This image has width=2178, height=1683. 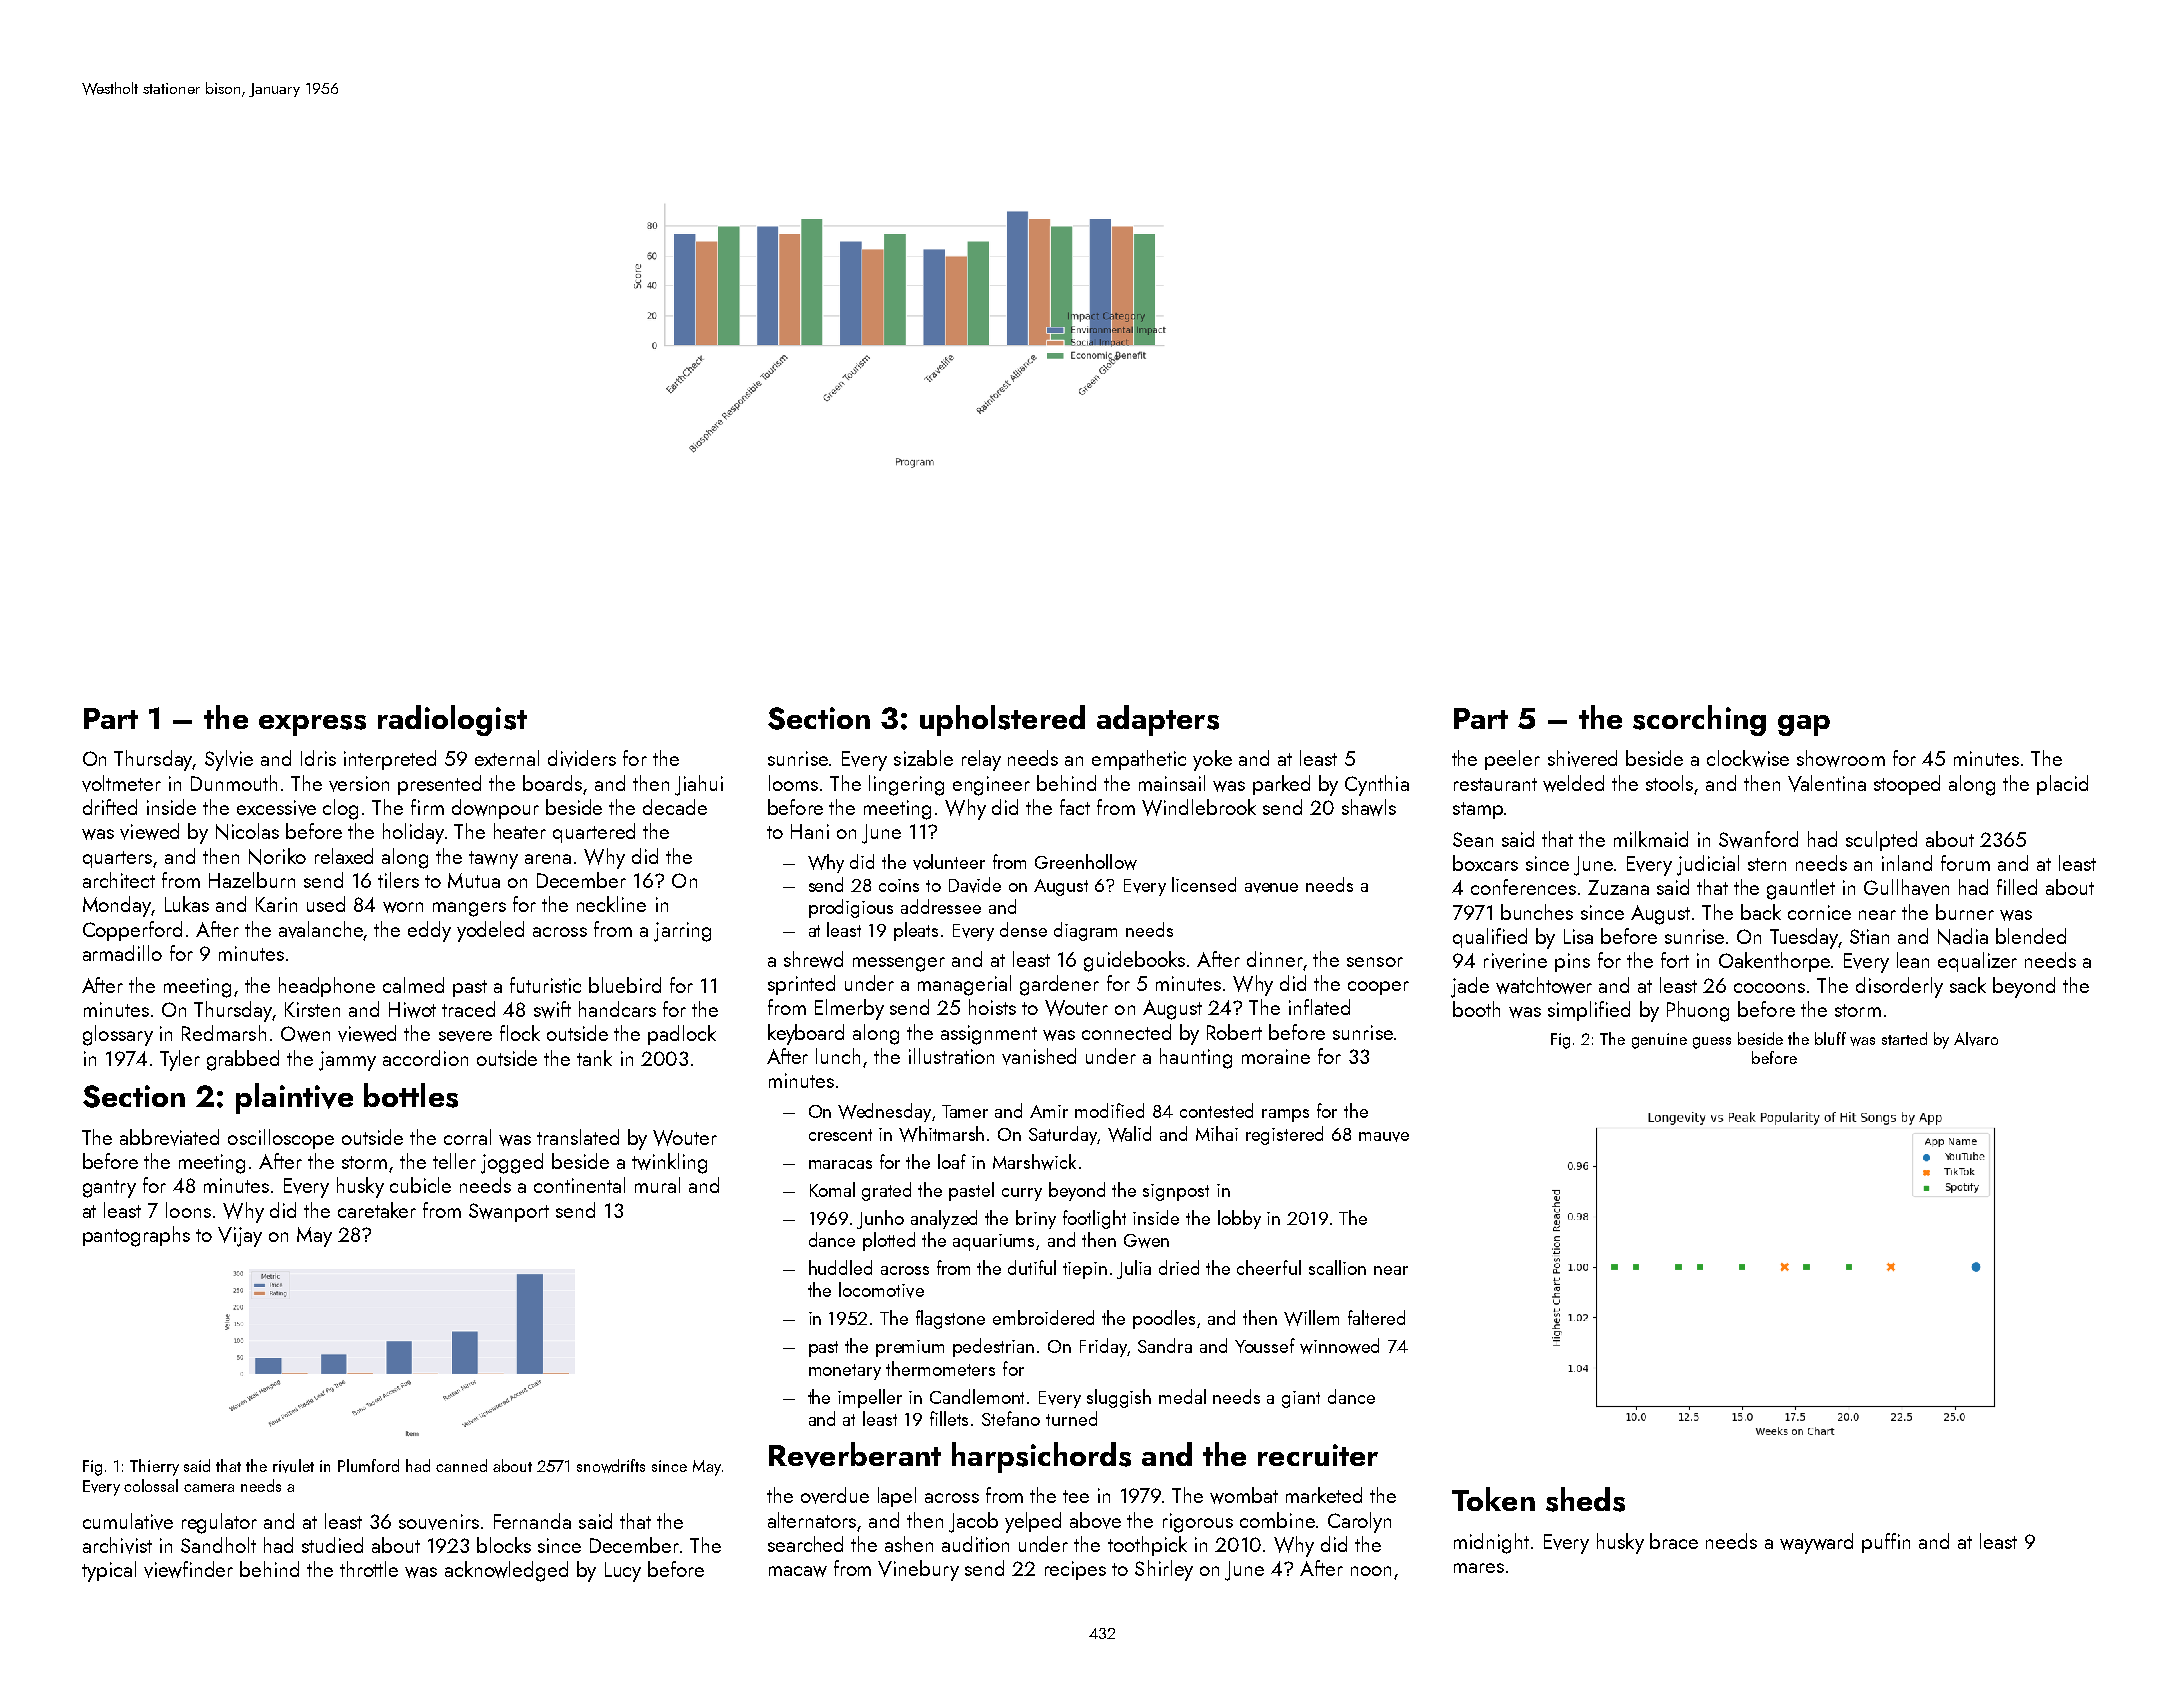 I want to click on moraine, so click(x=1276, y=1056).
